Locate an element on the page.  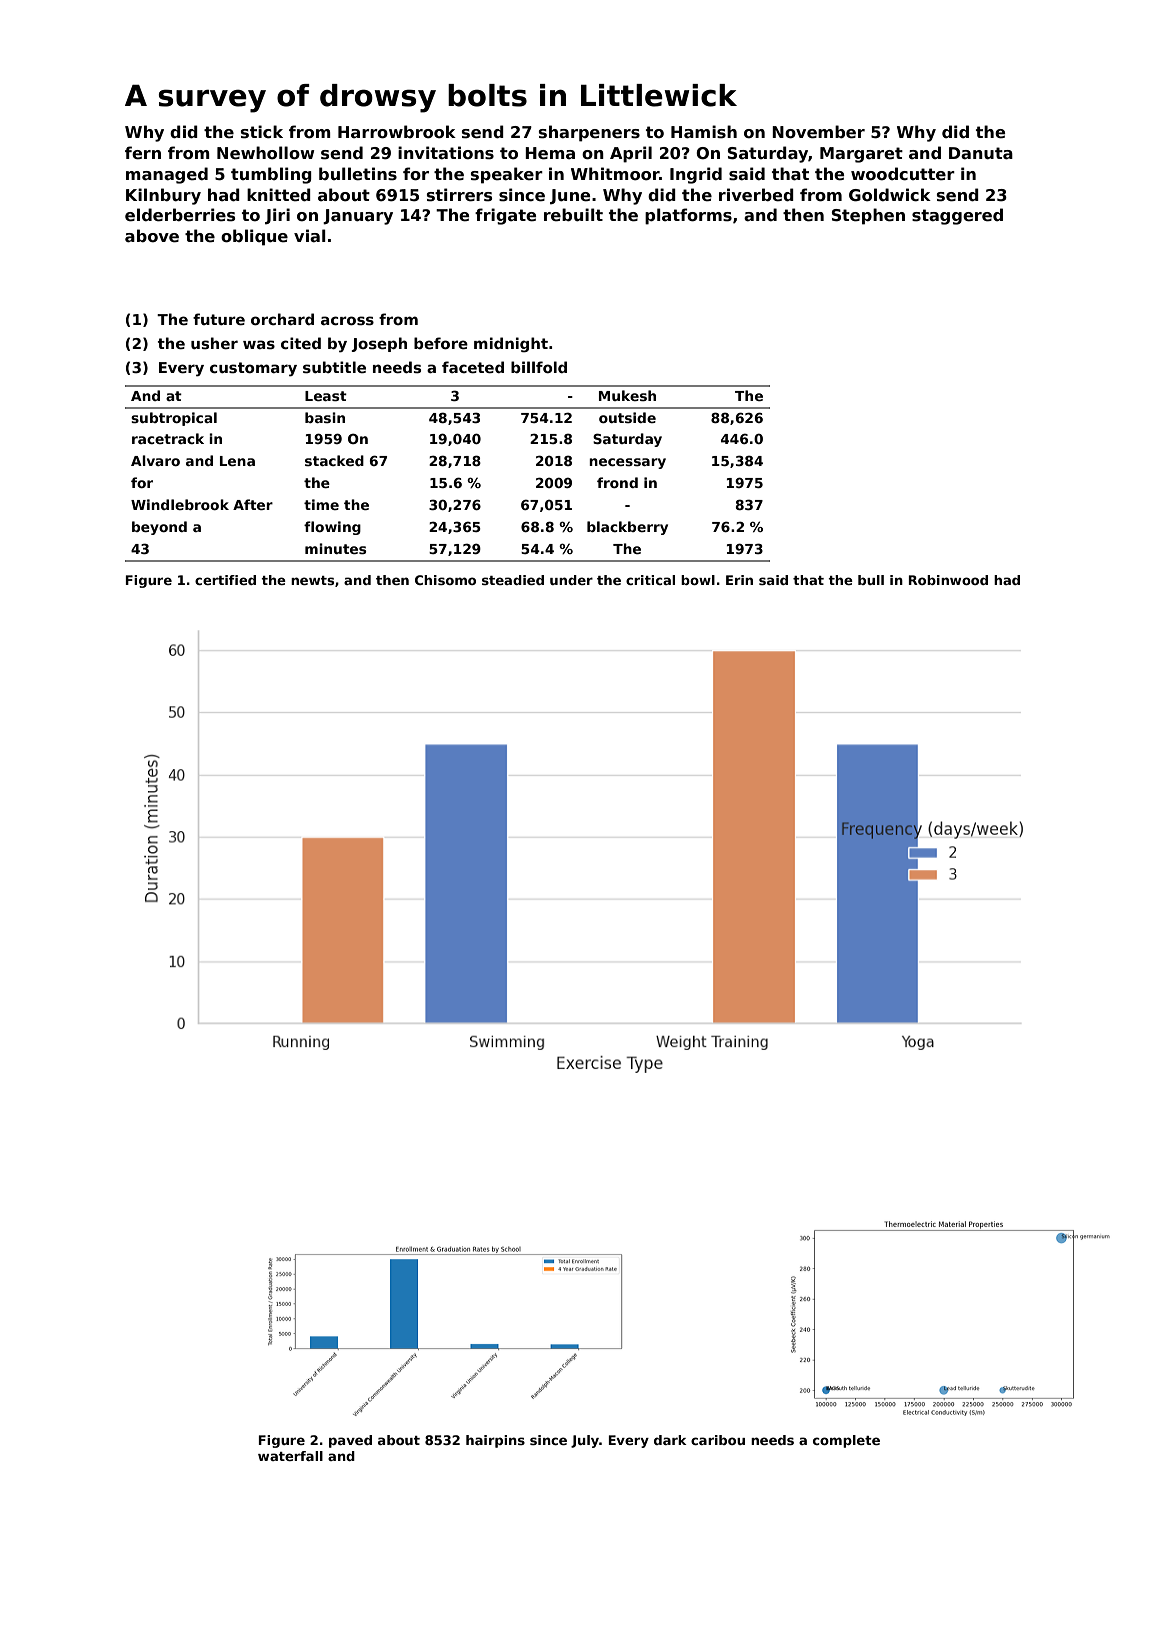
dark is located at coordinates (670, 1440).
